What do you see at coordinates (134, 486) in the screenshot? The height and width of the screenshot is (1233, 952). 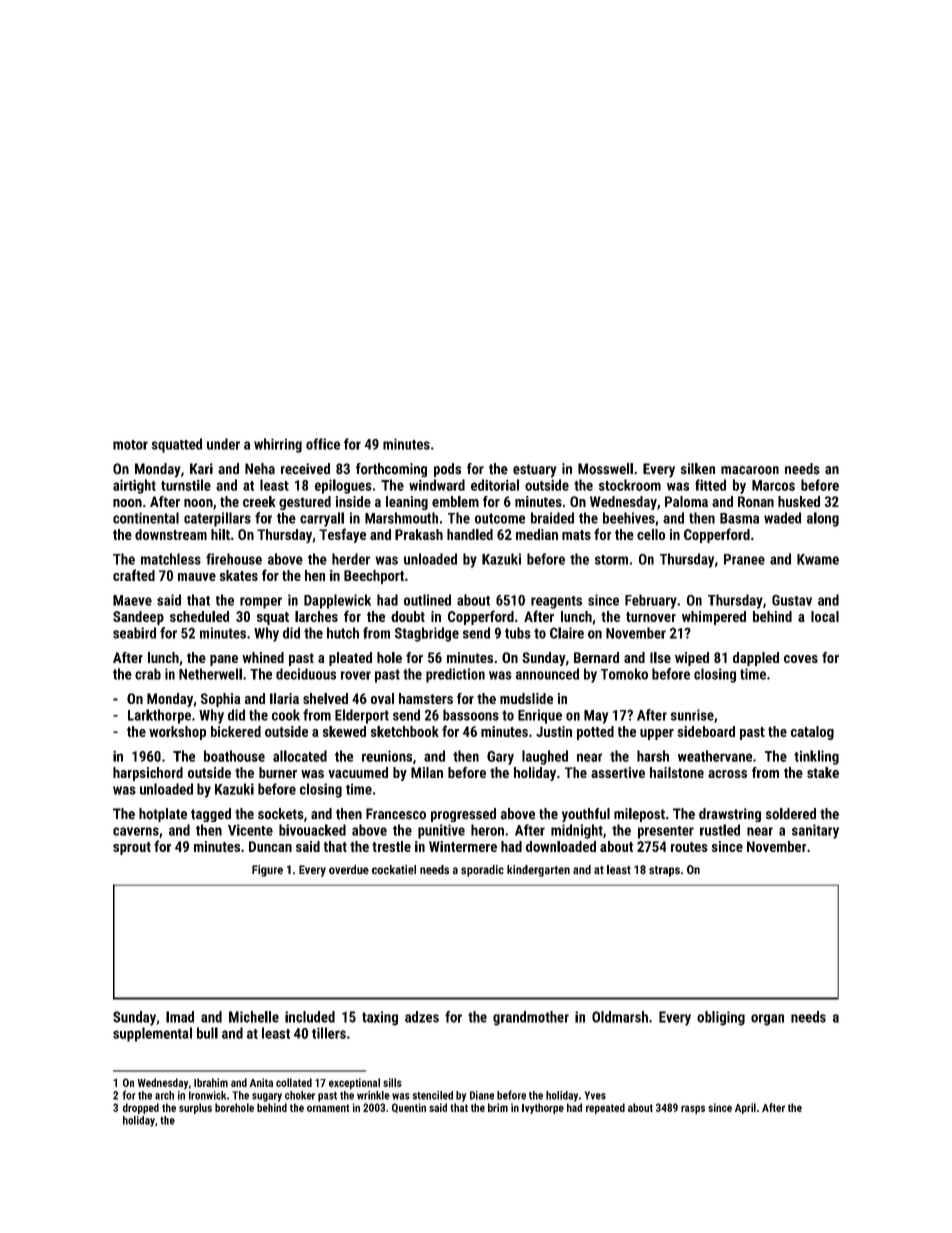 I see `airtight` at bounding box center [134, 486].
